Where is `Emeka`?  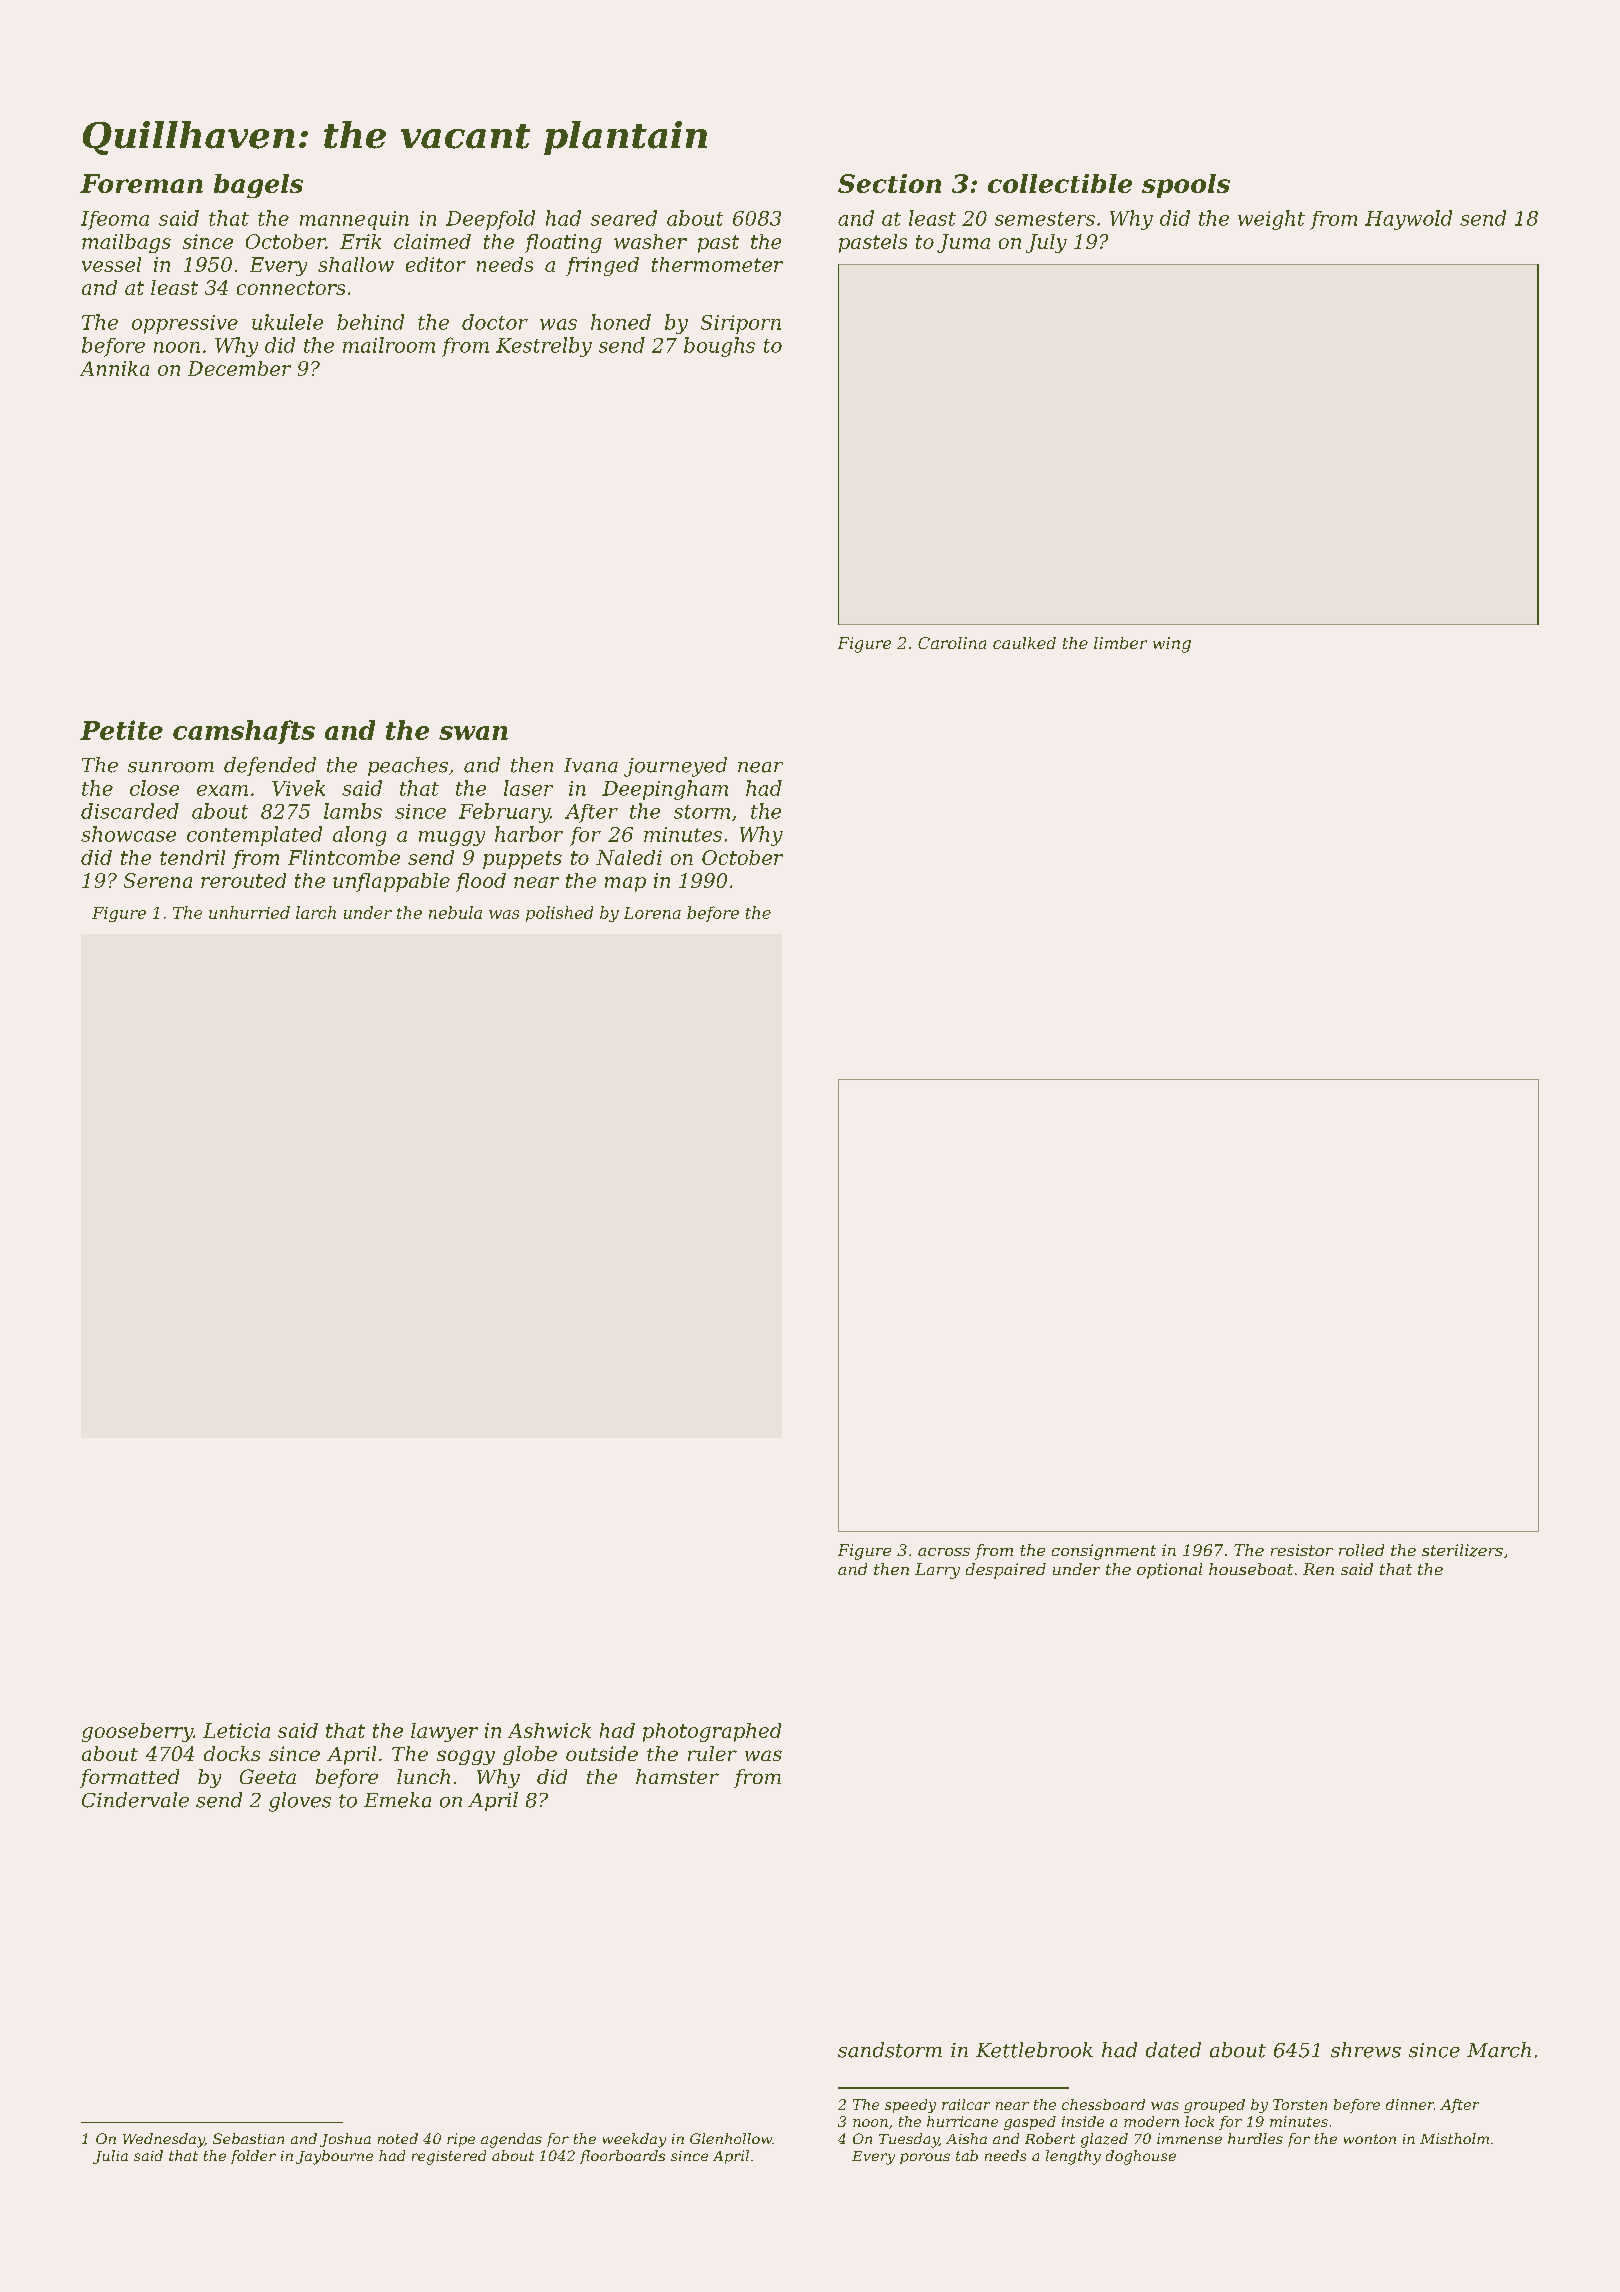
Emeka is located at coordinates (397, 1800).
